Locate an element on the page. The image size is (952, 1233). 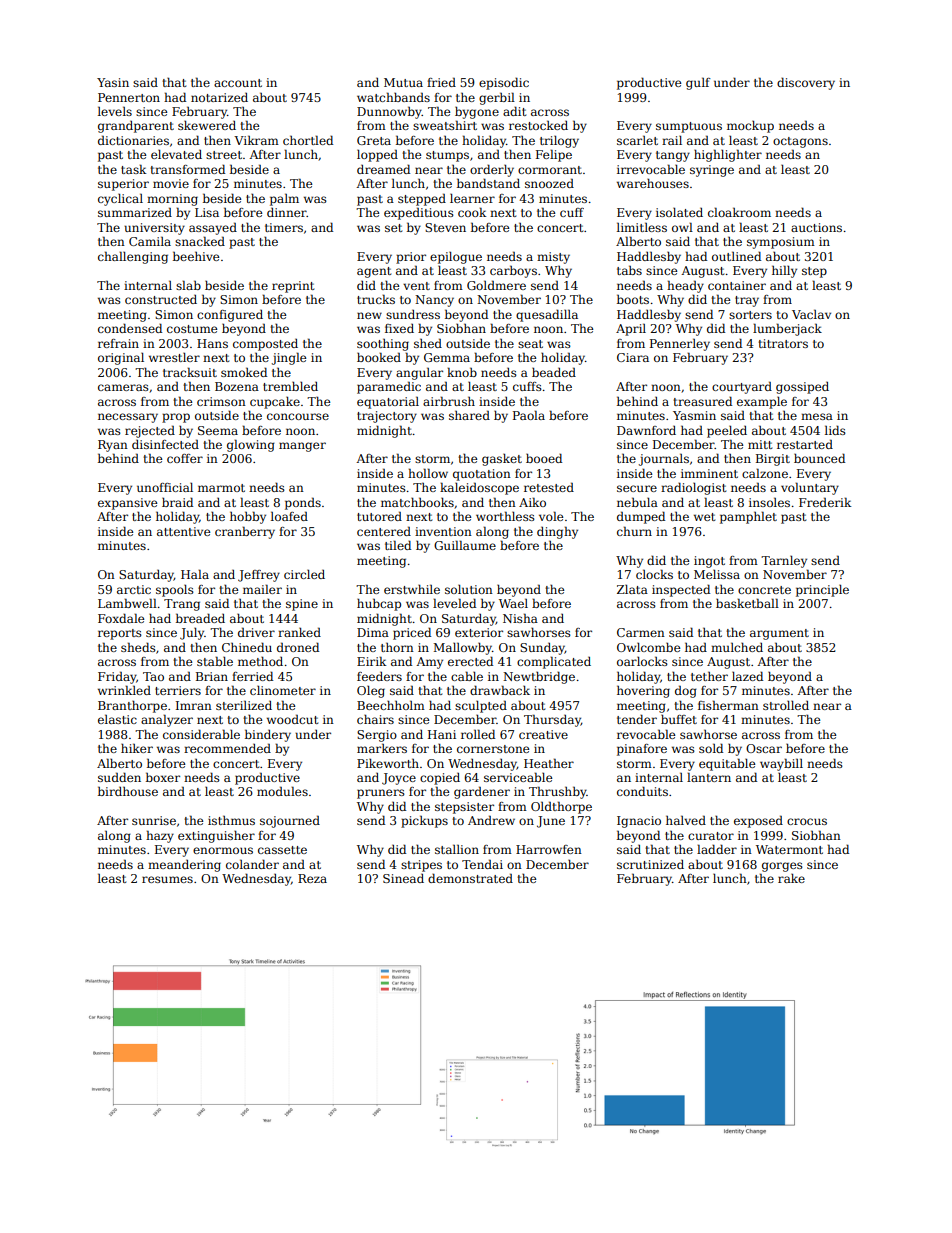
leveled is located at coordinates (454, 603).
